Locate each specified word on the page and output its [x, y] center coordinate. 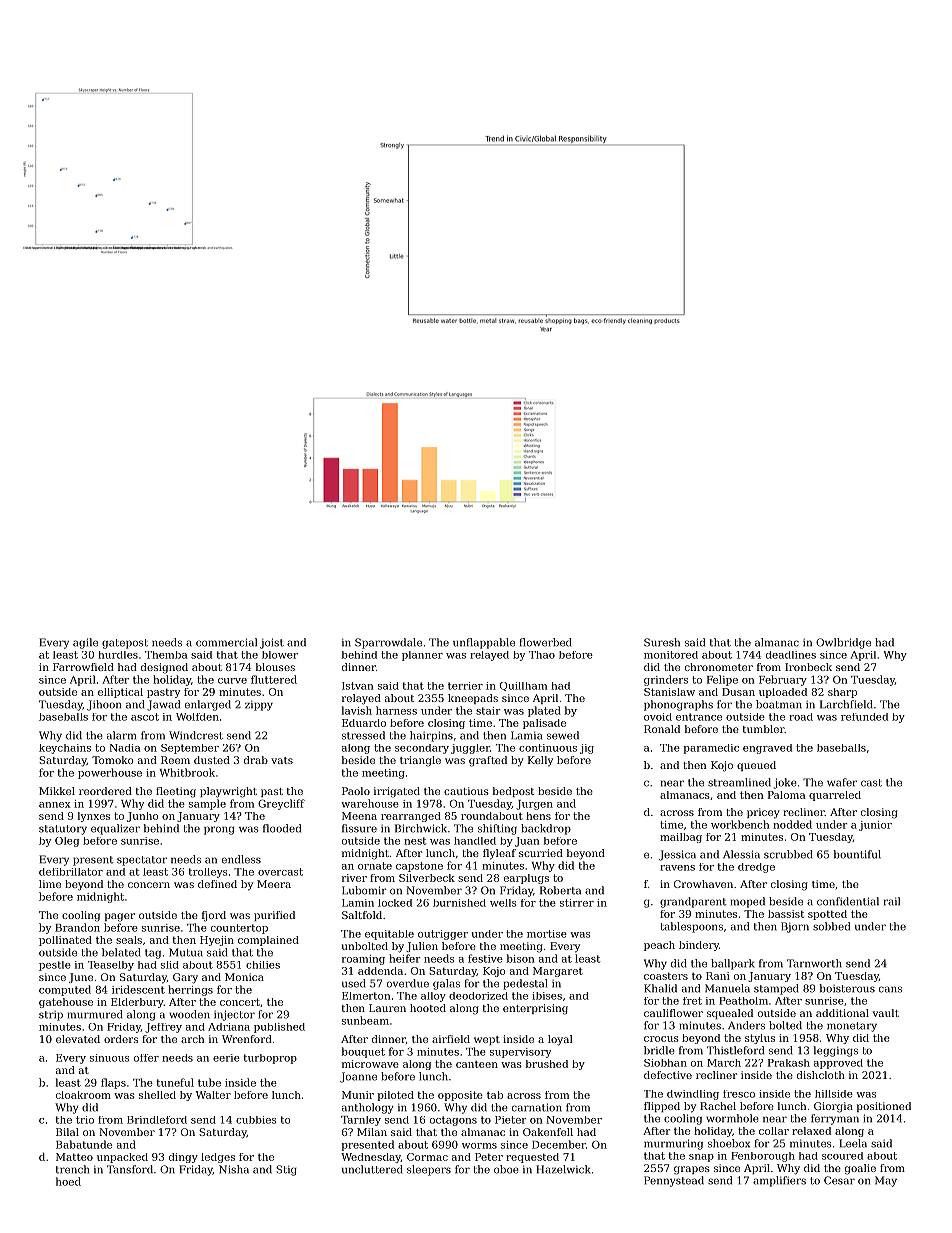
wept [487, 1040]
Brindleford [157, 1120]
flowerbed [546, 642]
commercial [226, 642]
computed [65, 990]
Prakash [789, 1063]
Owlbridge [843, 643]
